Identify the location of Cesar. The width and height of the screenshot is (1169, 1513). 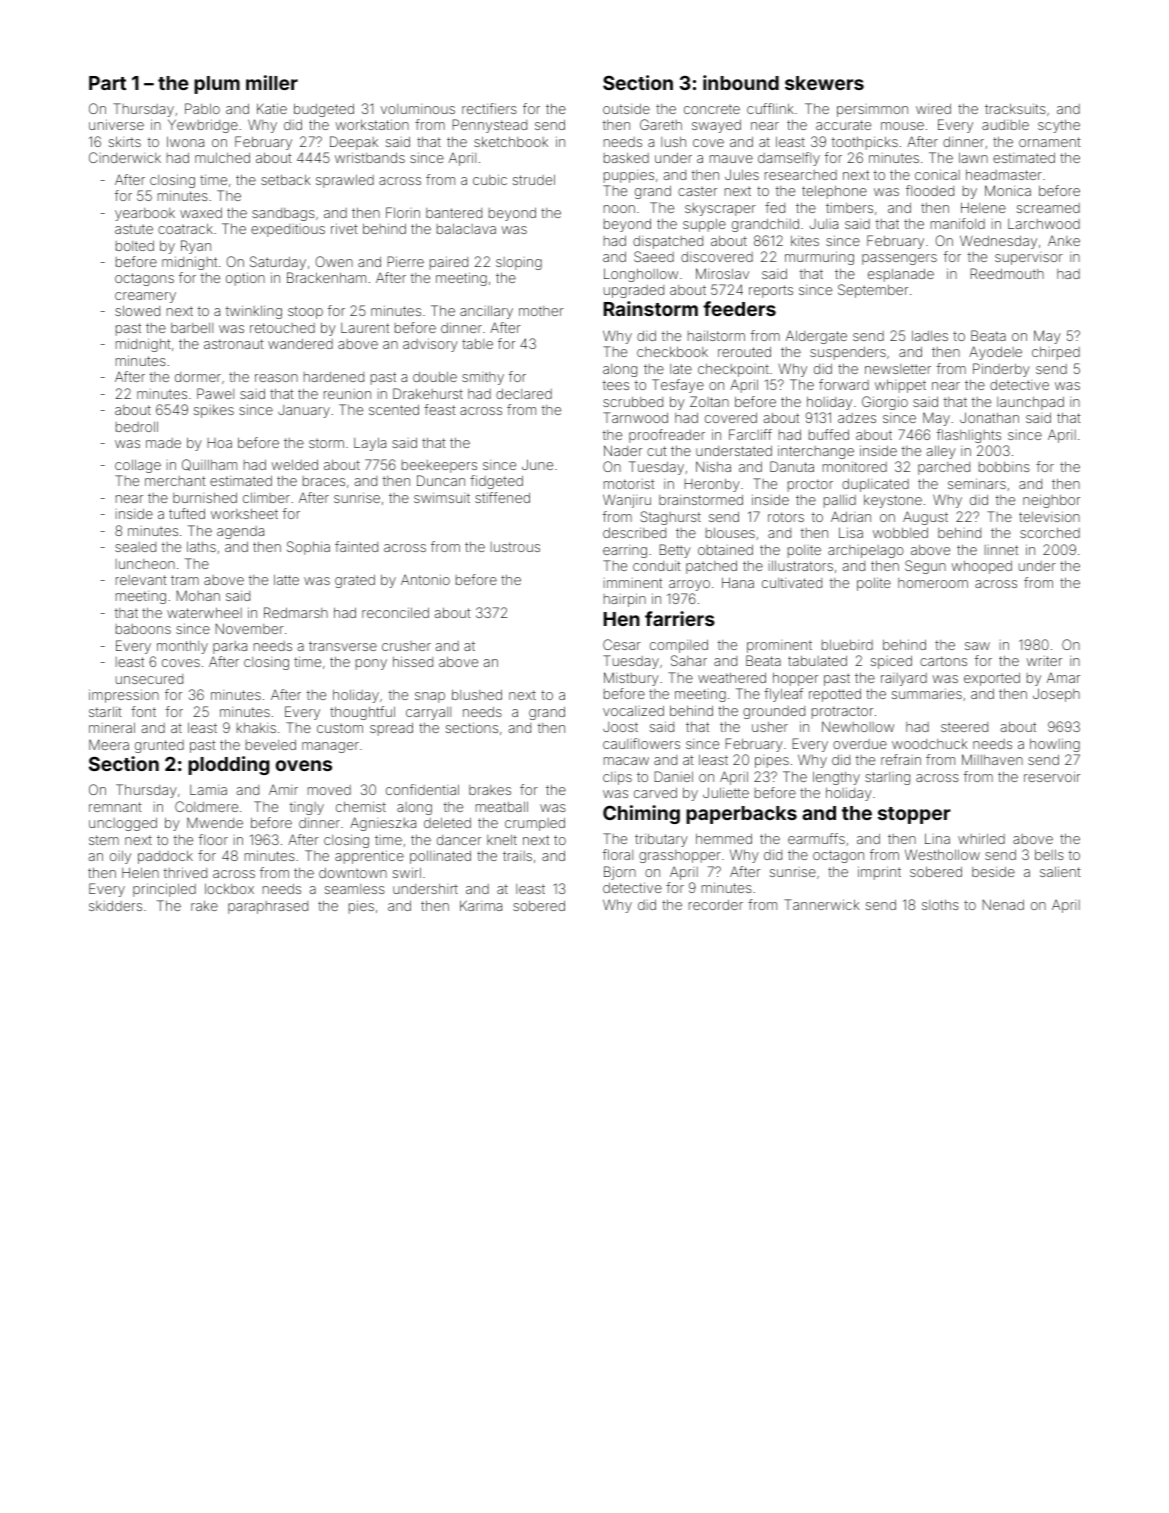
(622, 644).
